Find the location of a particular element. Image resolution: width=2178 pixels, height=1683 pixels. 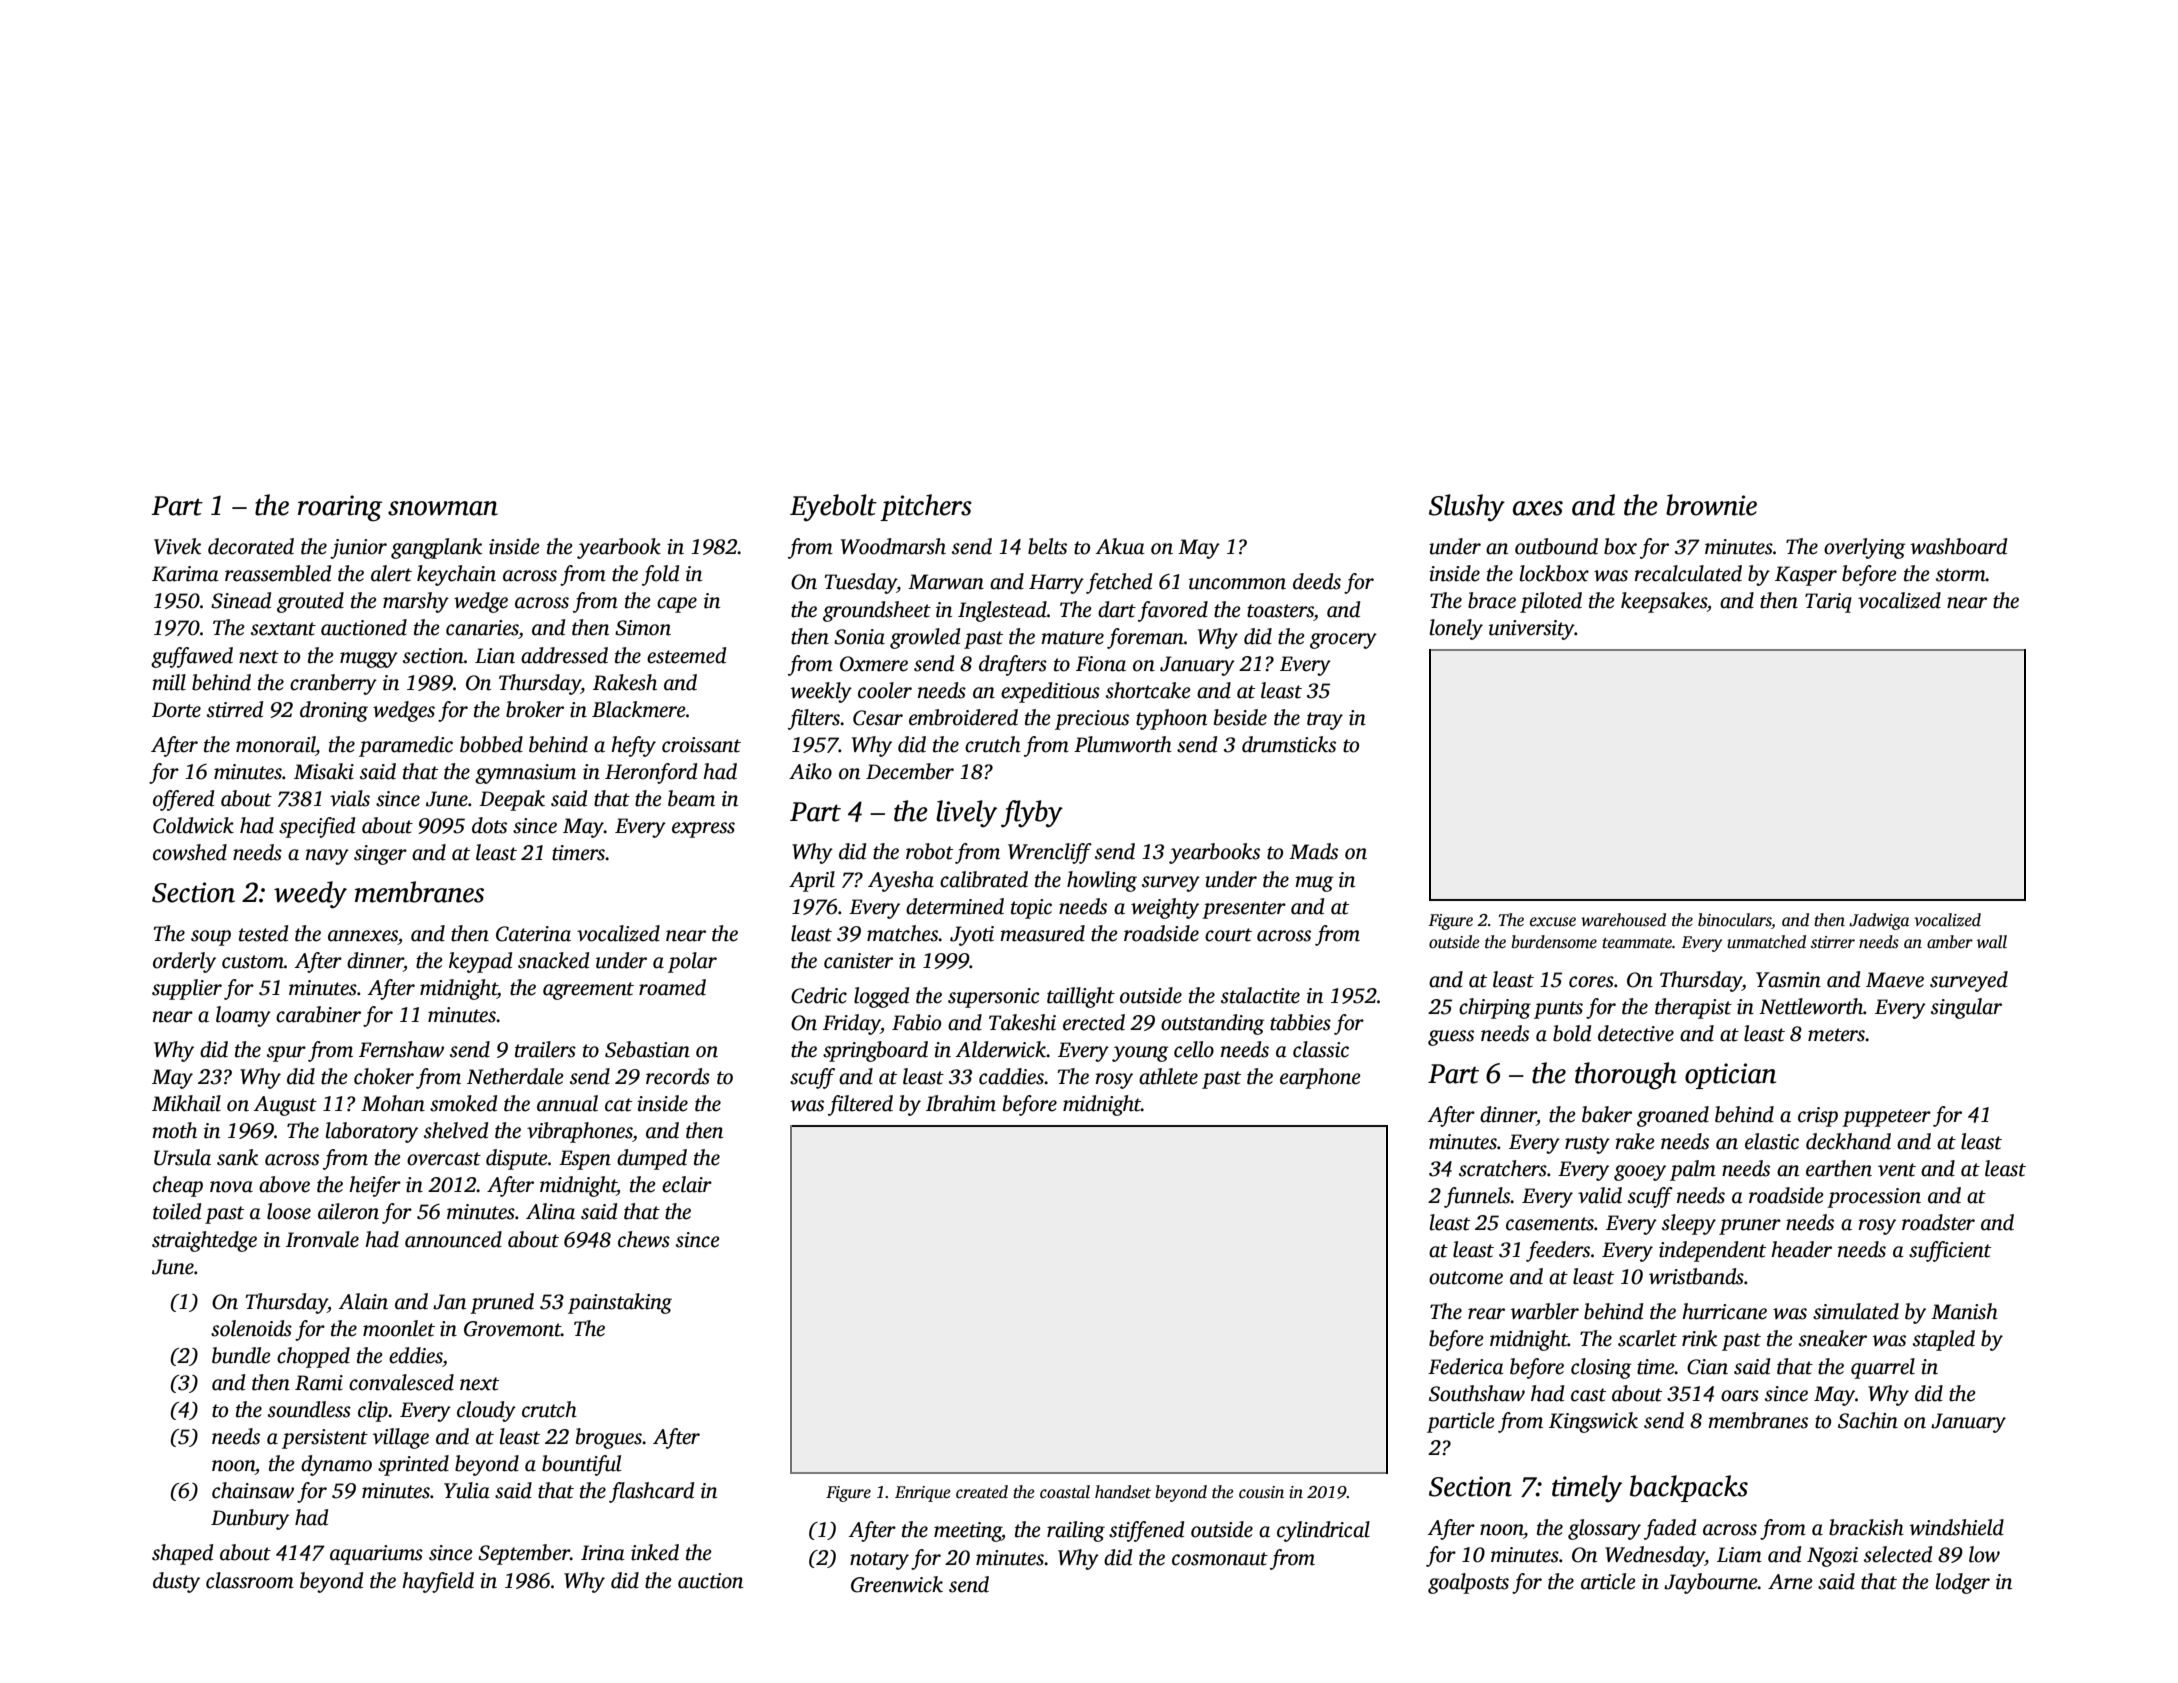

oars is located at coordinates (1740, 1396).
